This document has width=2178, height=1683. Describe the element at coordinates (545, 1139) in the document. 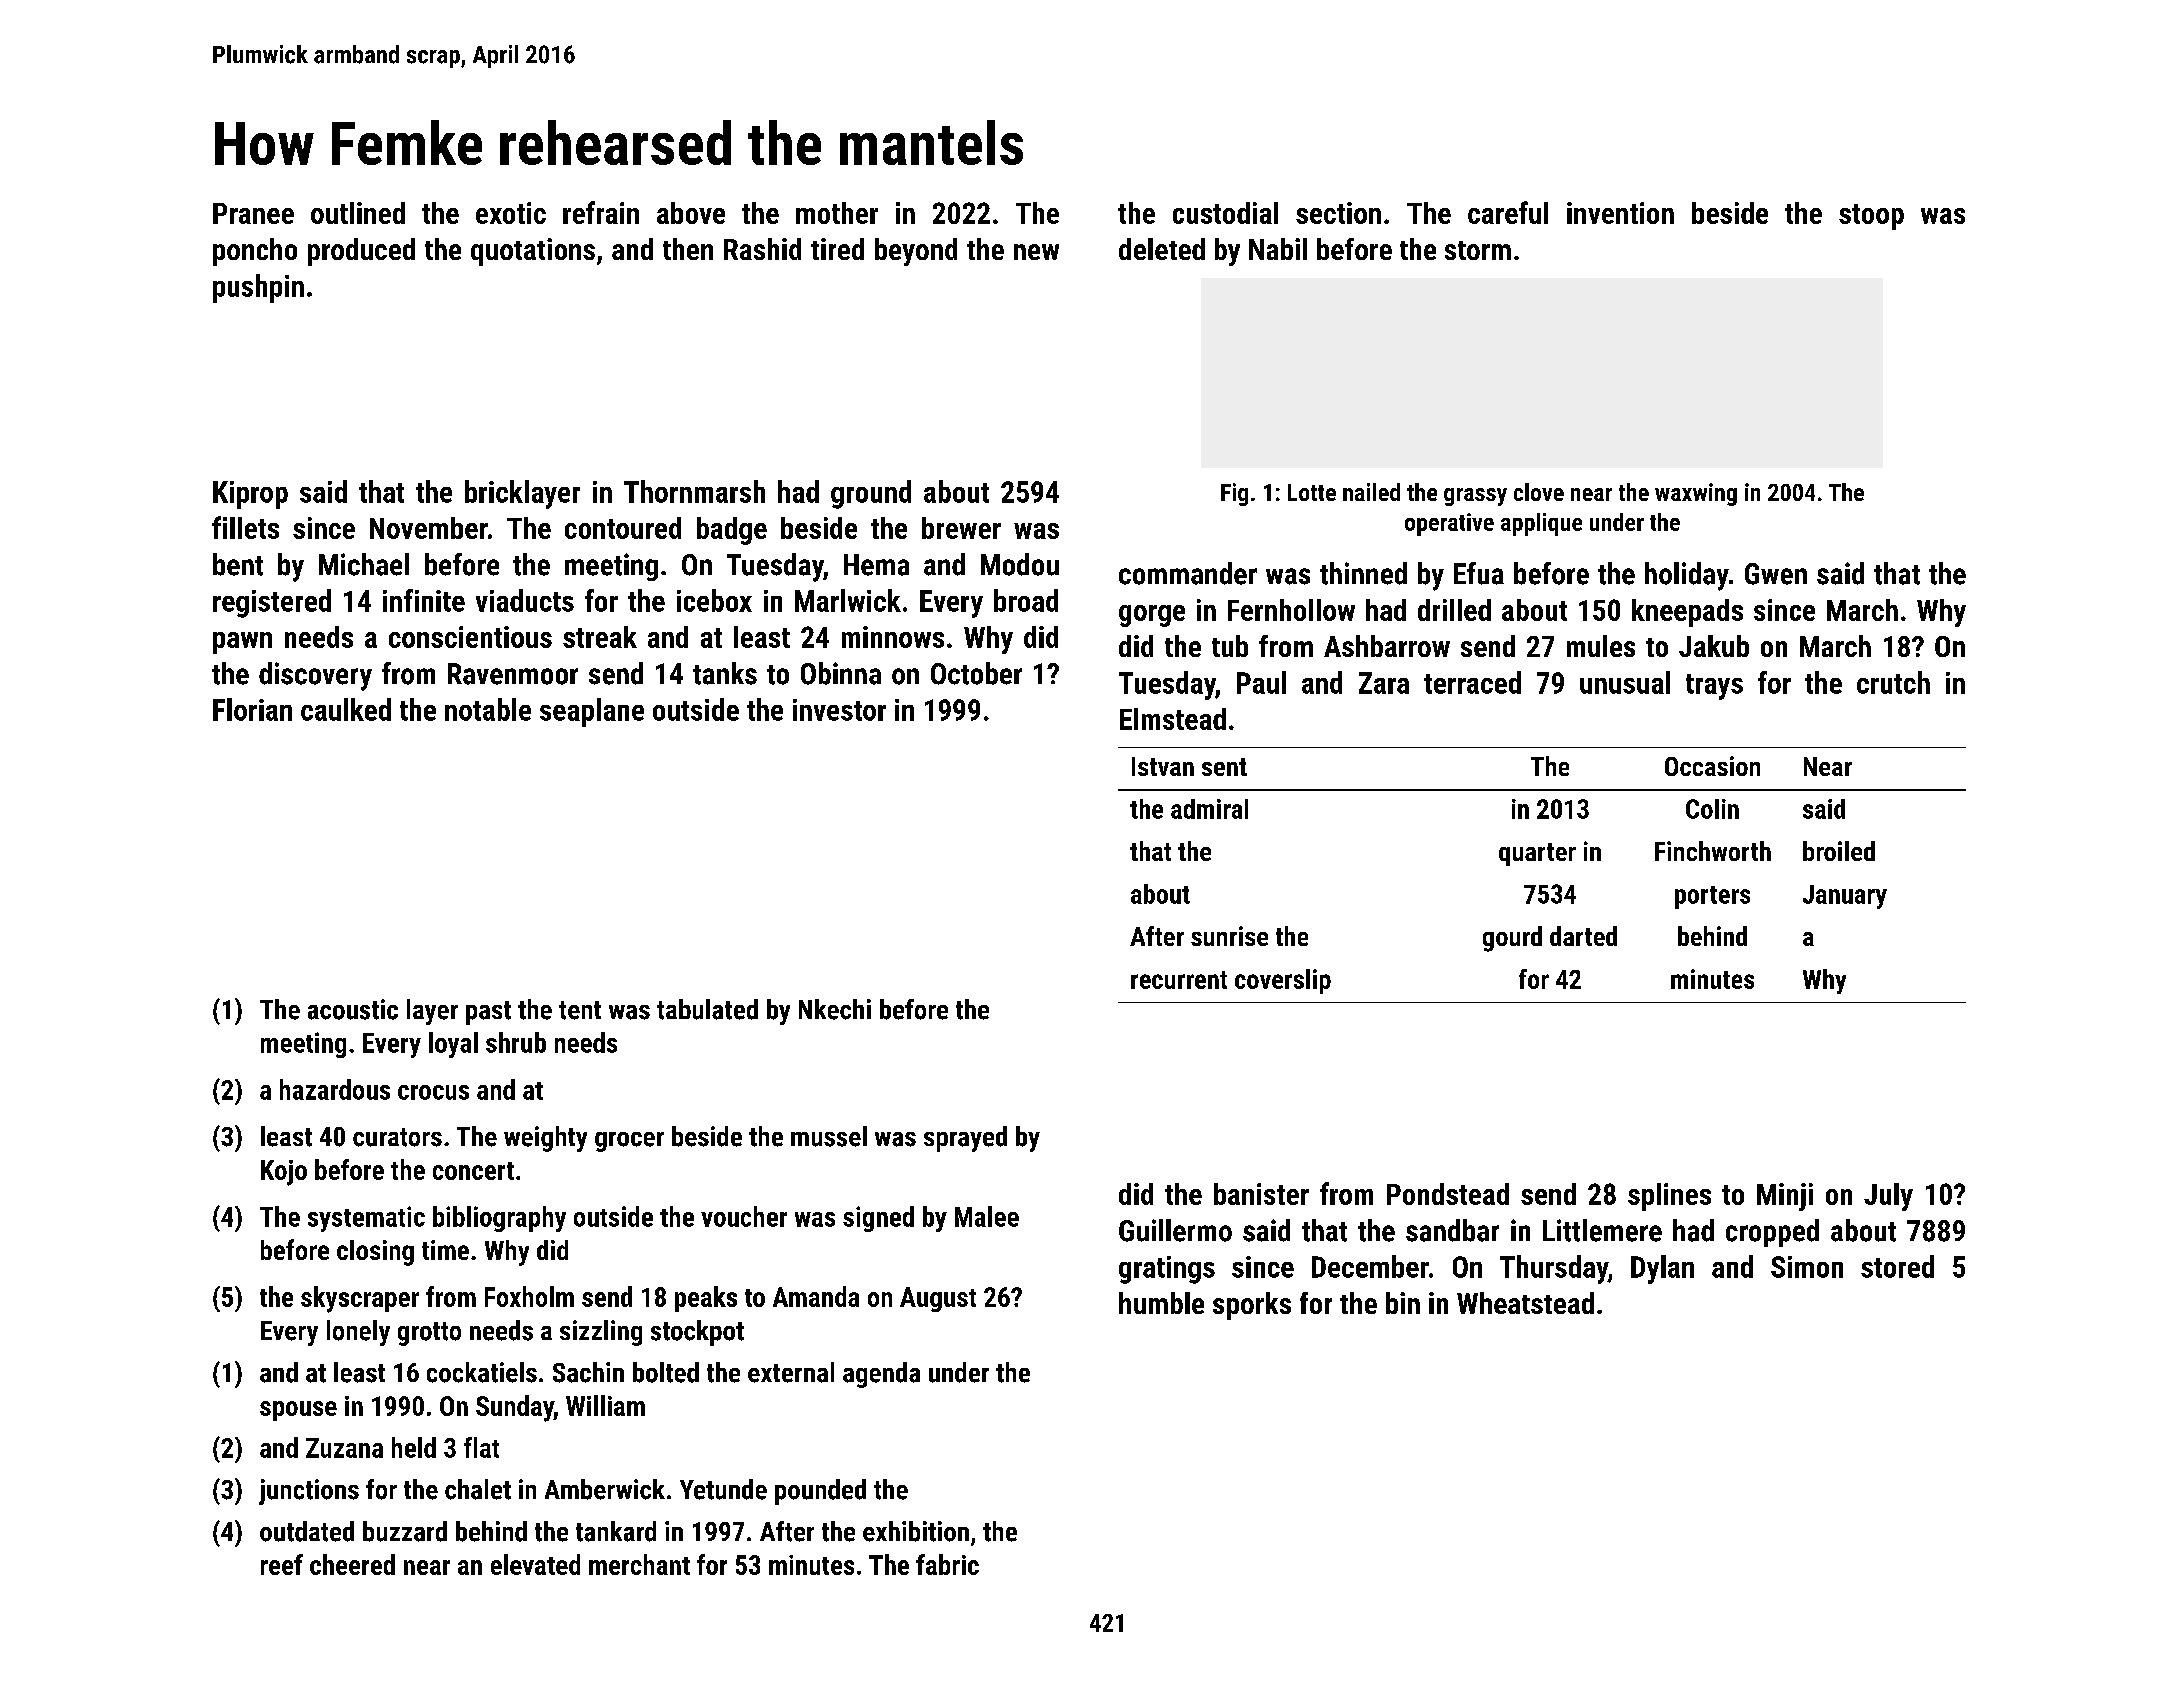

I see `weighty` at that location.
